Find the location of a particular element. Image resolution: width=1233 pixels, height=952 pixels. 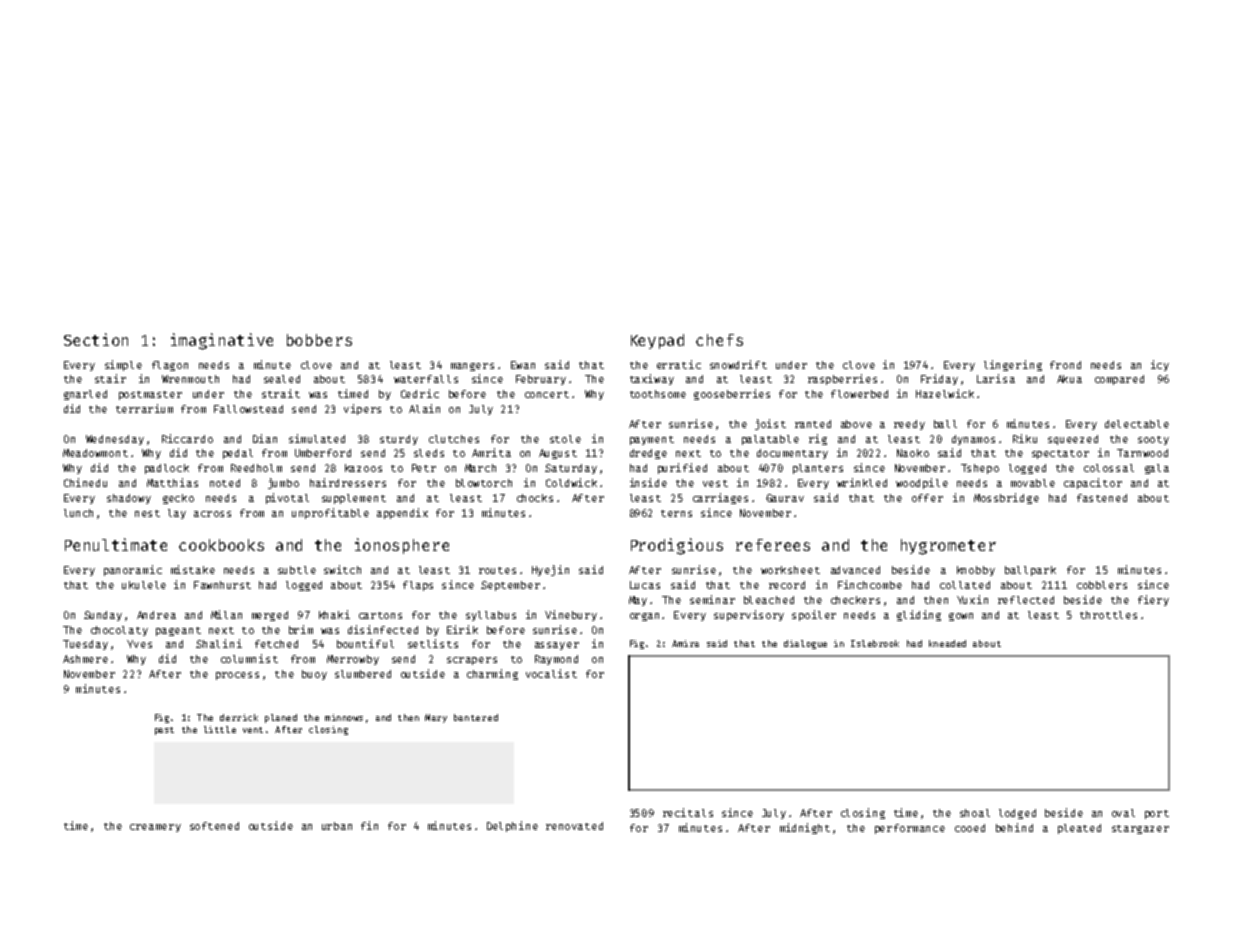

icy is located at coordinates (1160, 365).
